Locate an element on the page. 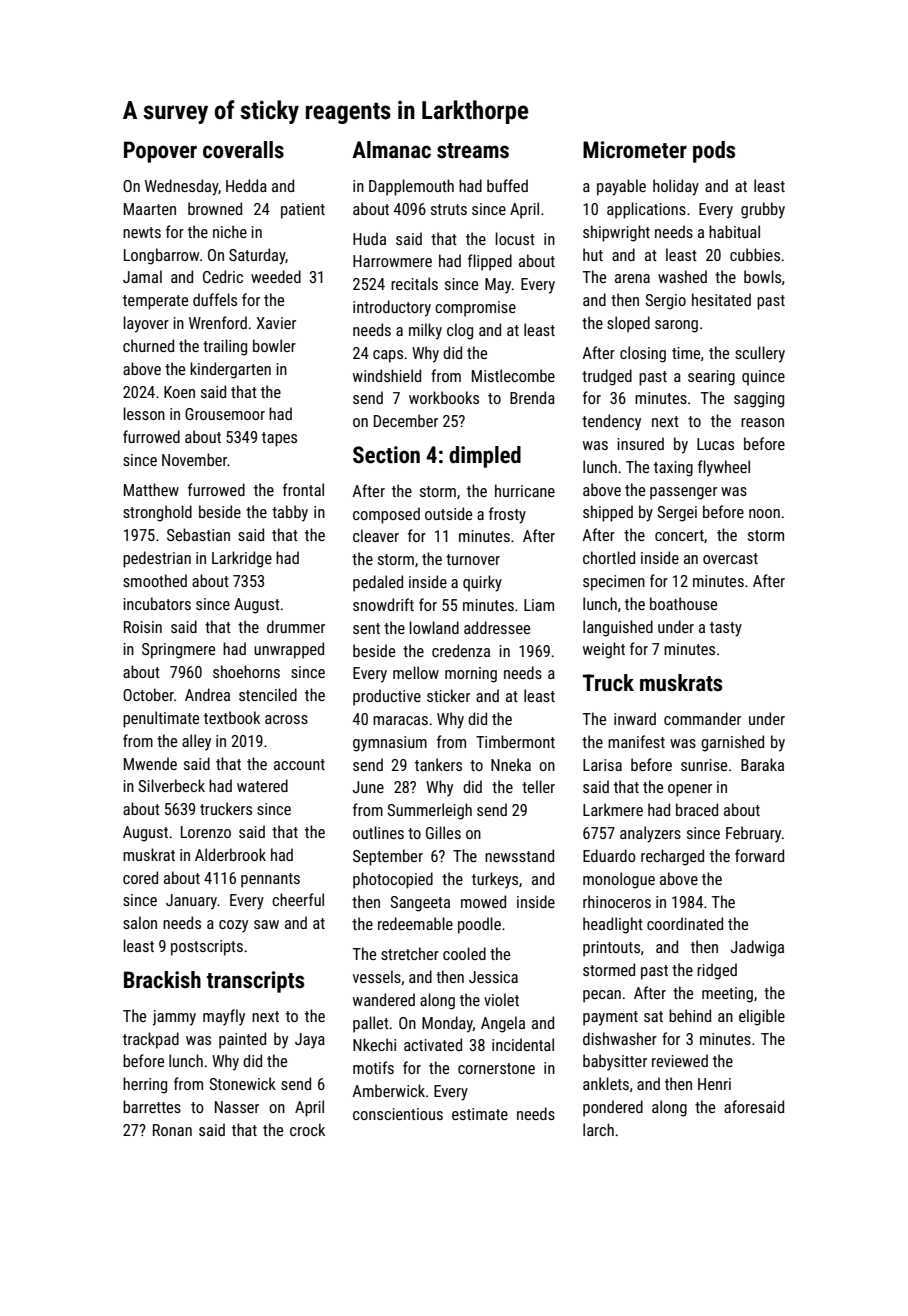 The height and width of the image is (1316, 908). Lucas is located at coordinates (715, 444).
